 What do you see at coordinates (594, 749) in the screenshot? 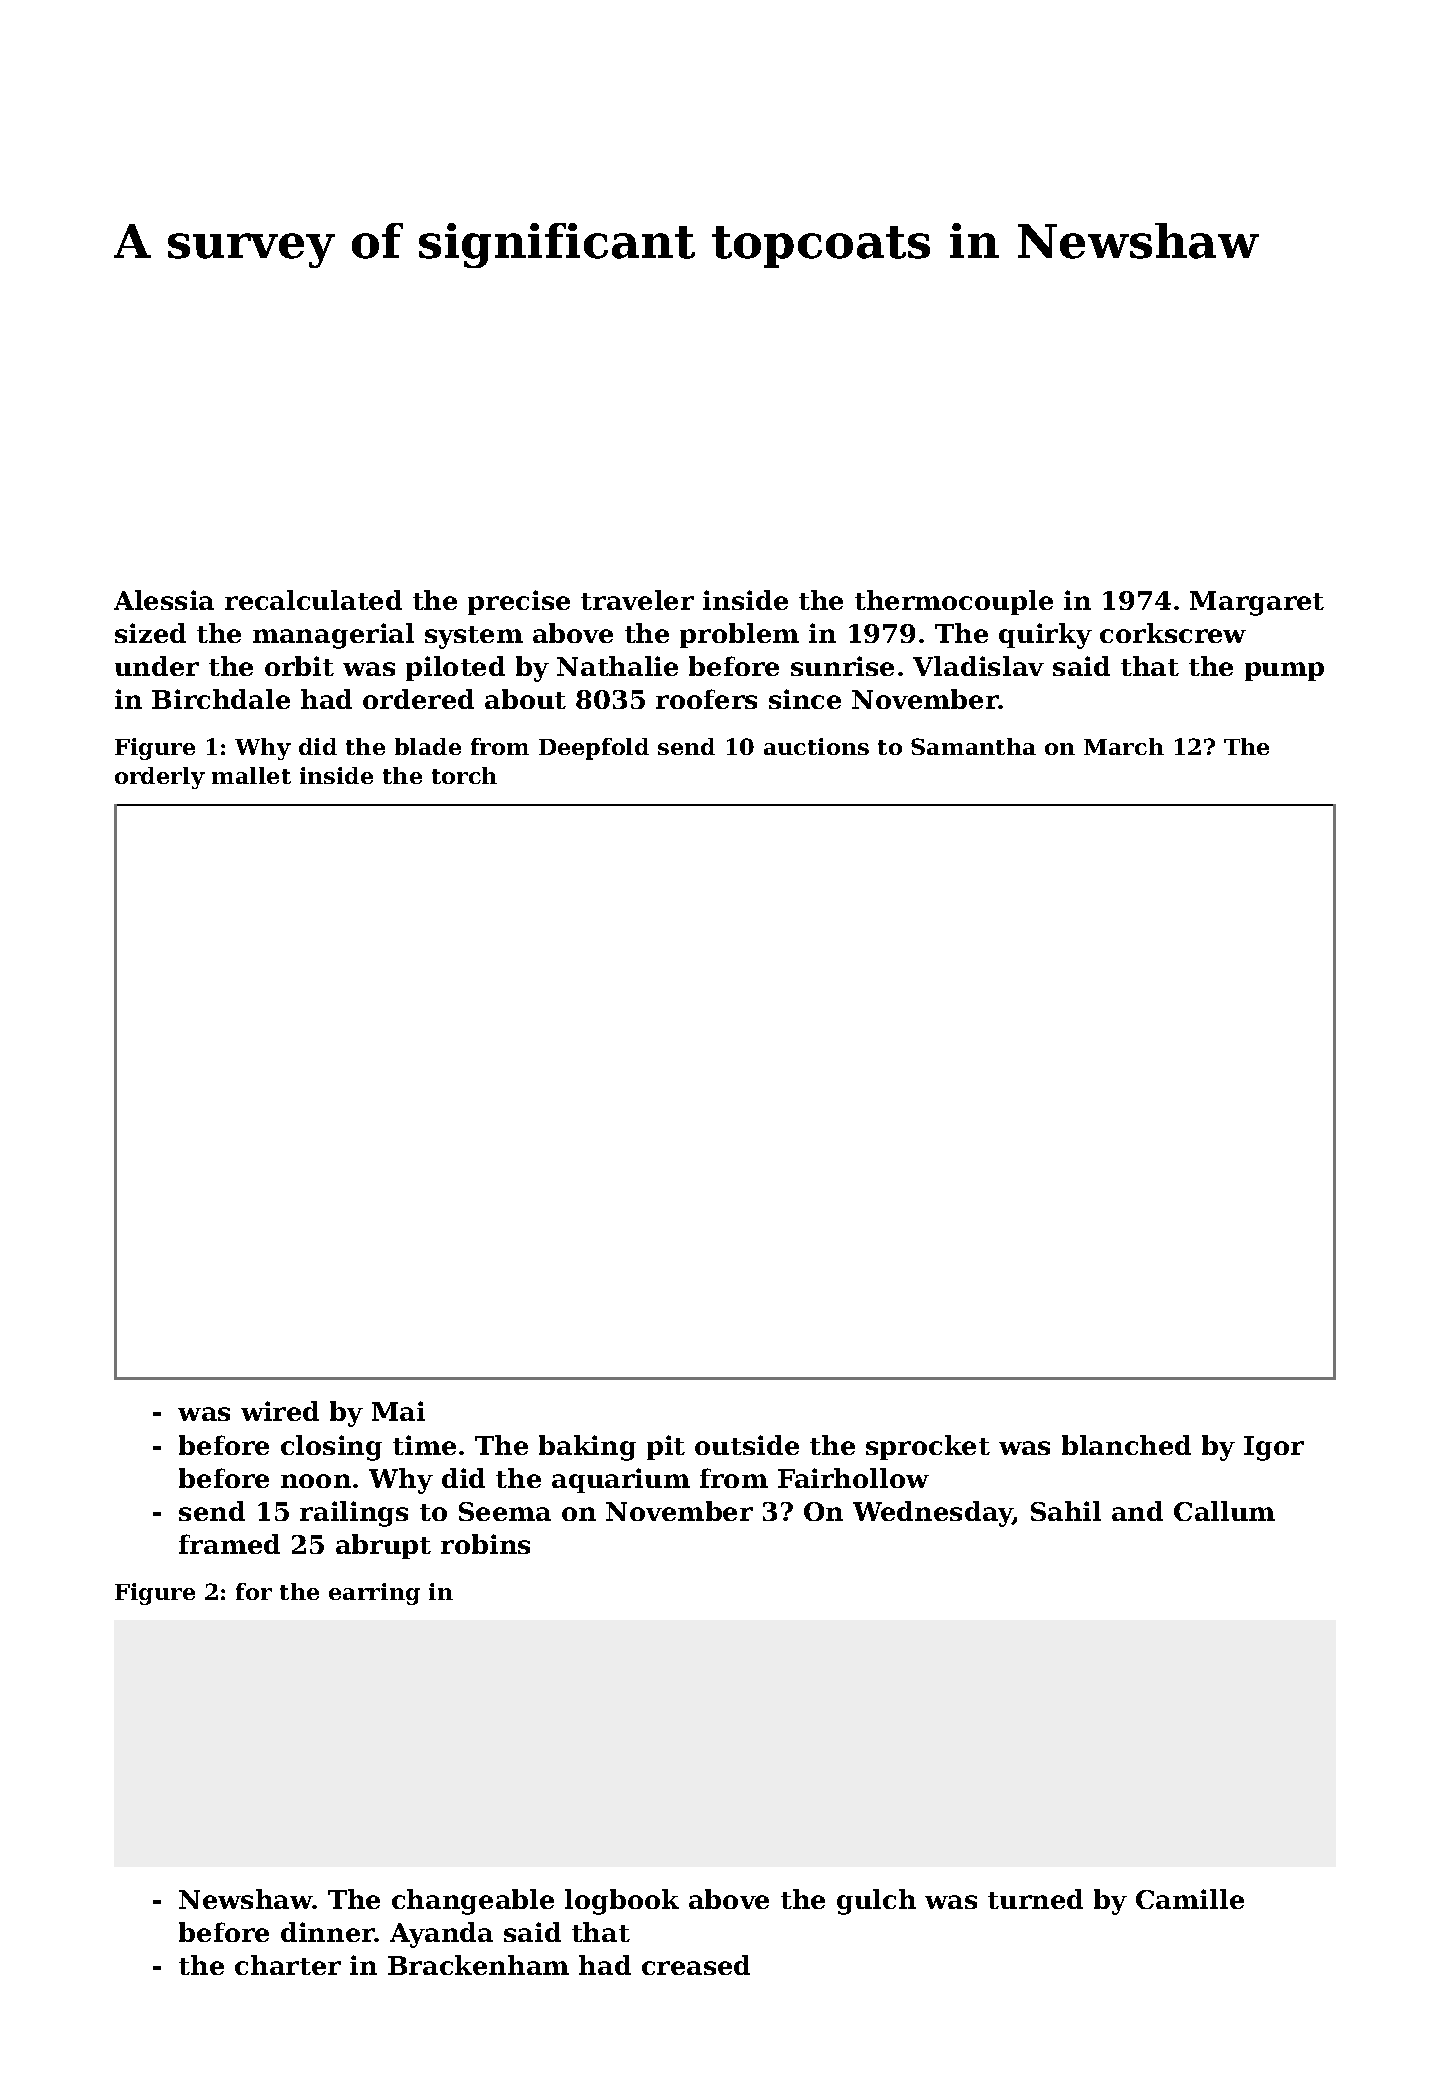
I see `Deepfold` at bounding box center [594, 749].
